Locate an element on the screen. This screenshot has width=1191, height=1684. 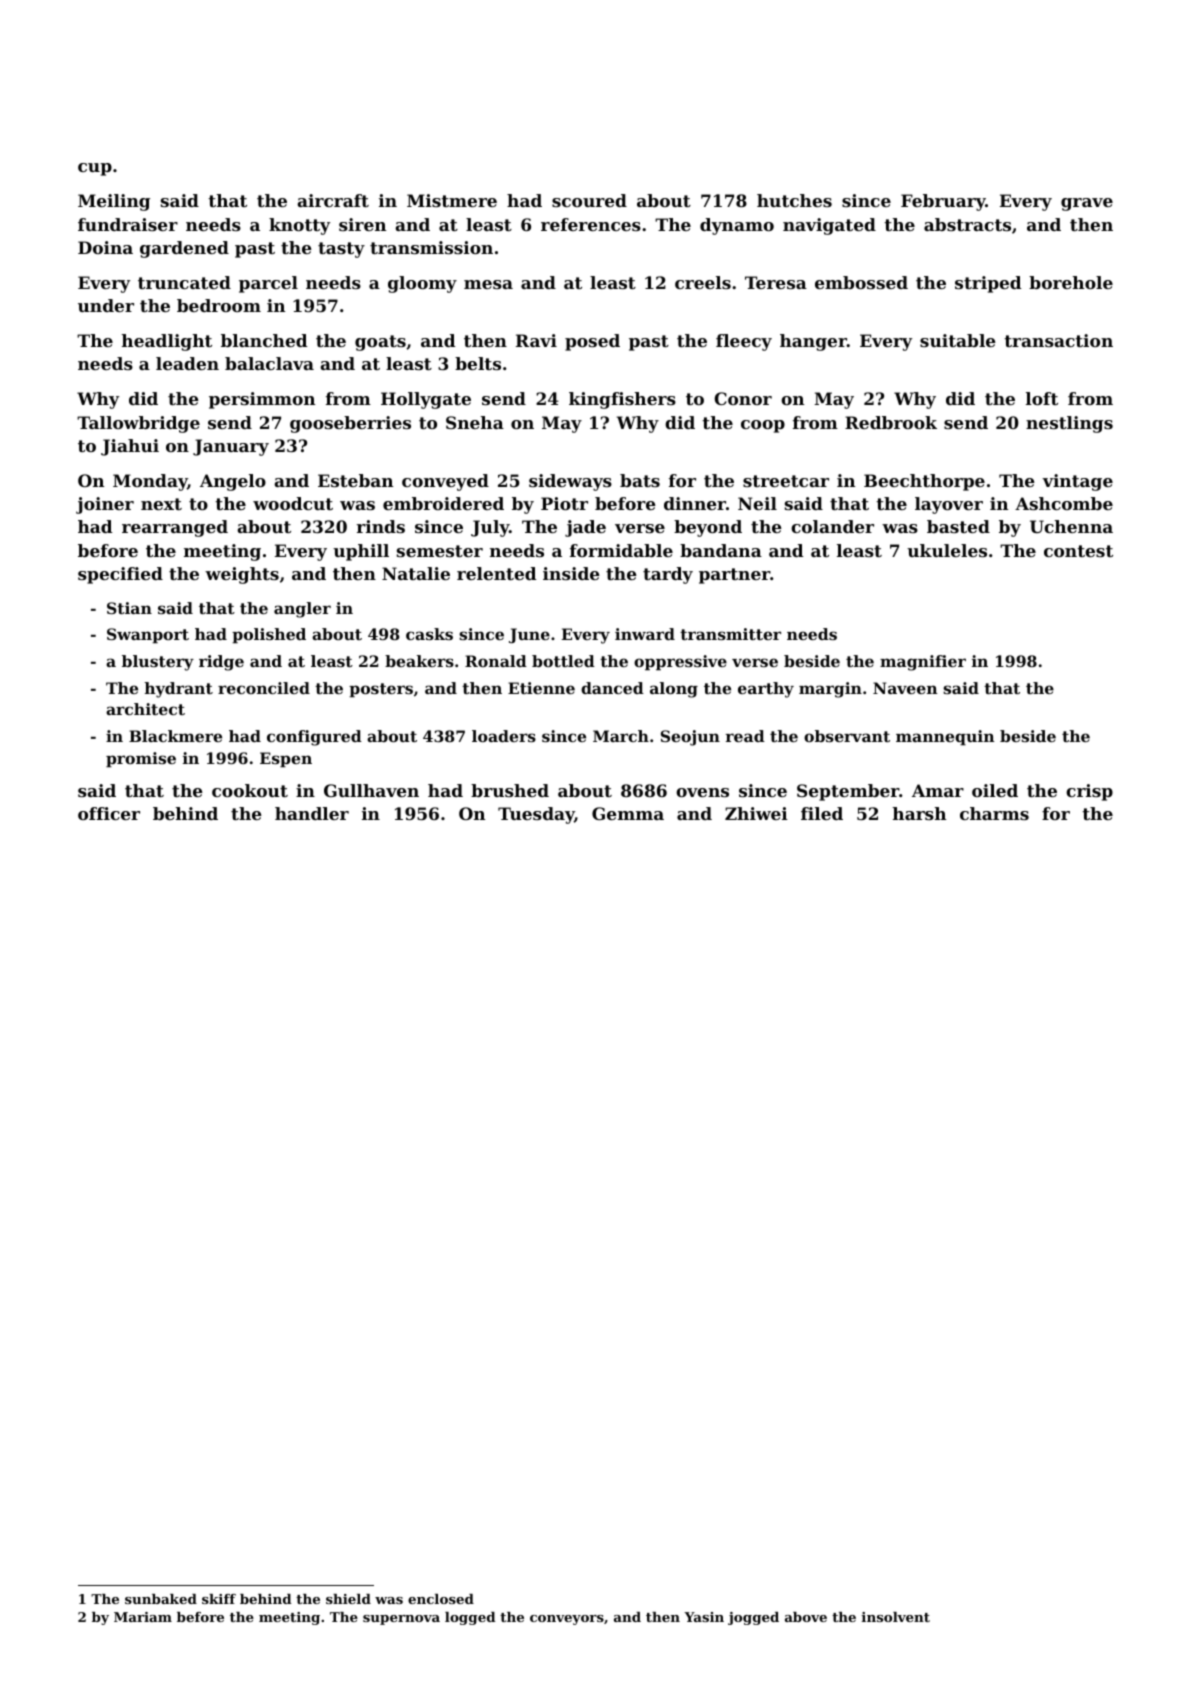
Gemma is located at coordinates (628, 813).
